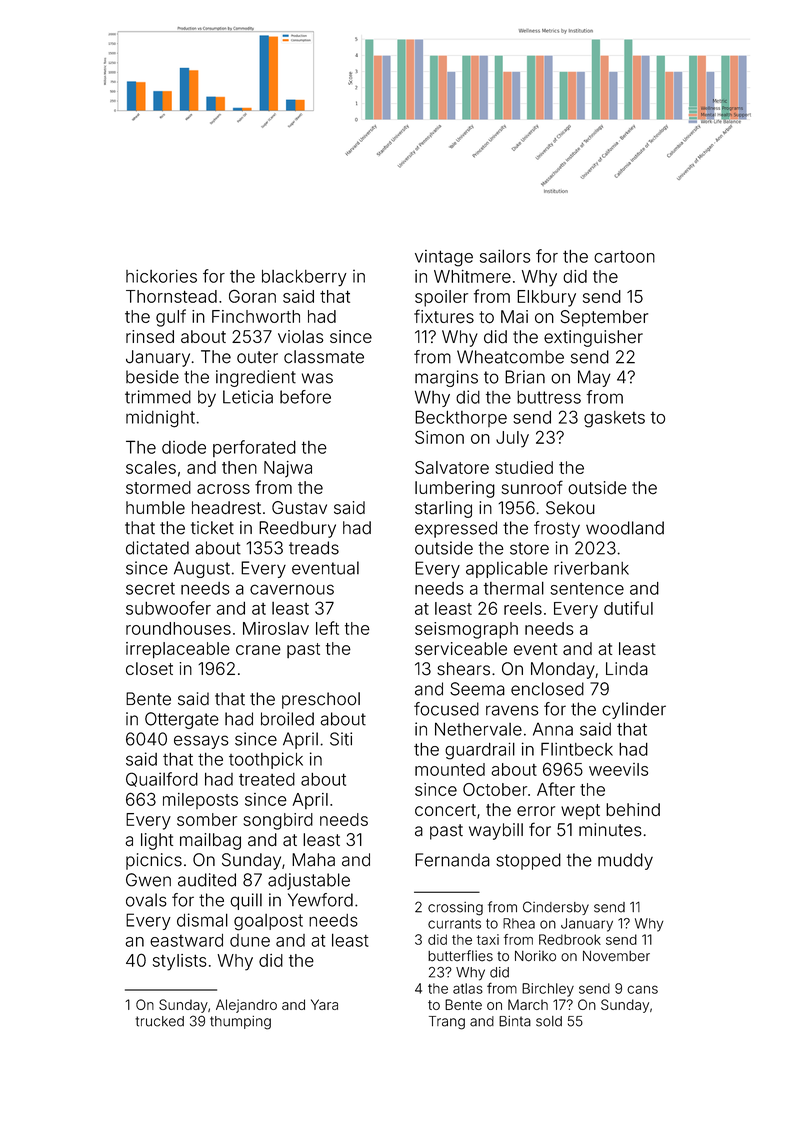 This page has width=793, height=1126. What do you see at coordinates (642, 989) in the page?
I see `cans` at bounding box center [642, 989].
